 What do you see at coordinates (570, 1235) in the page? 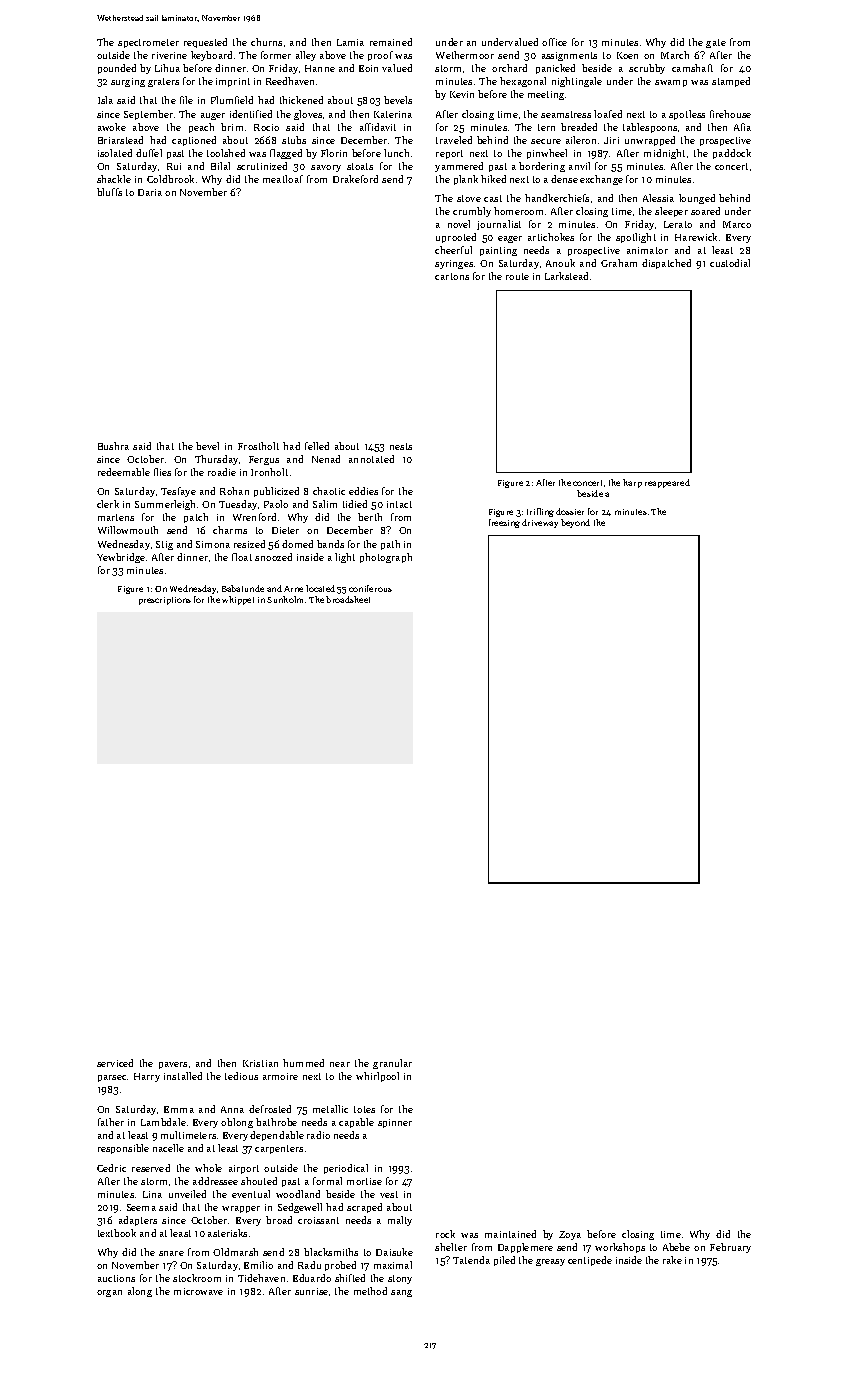
I see `Zoya` at bounding box center [570, 1235].
